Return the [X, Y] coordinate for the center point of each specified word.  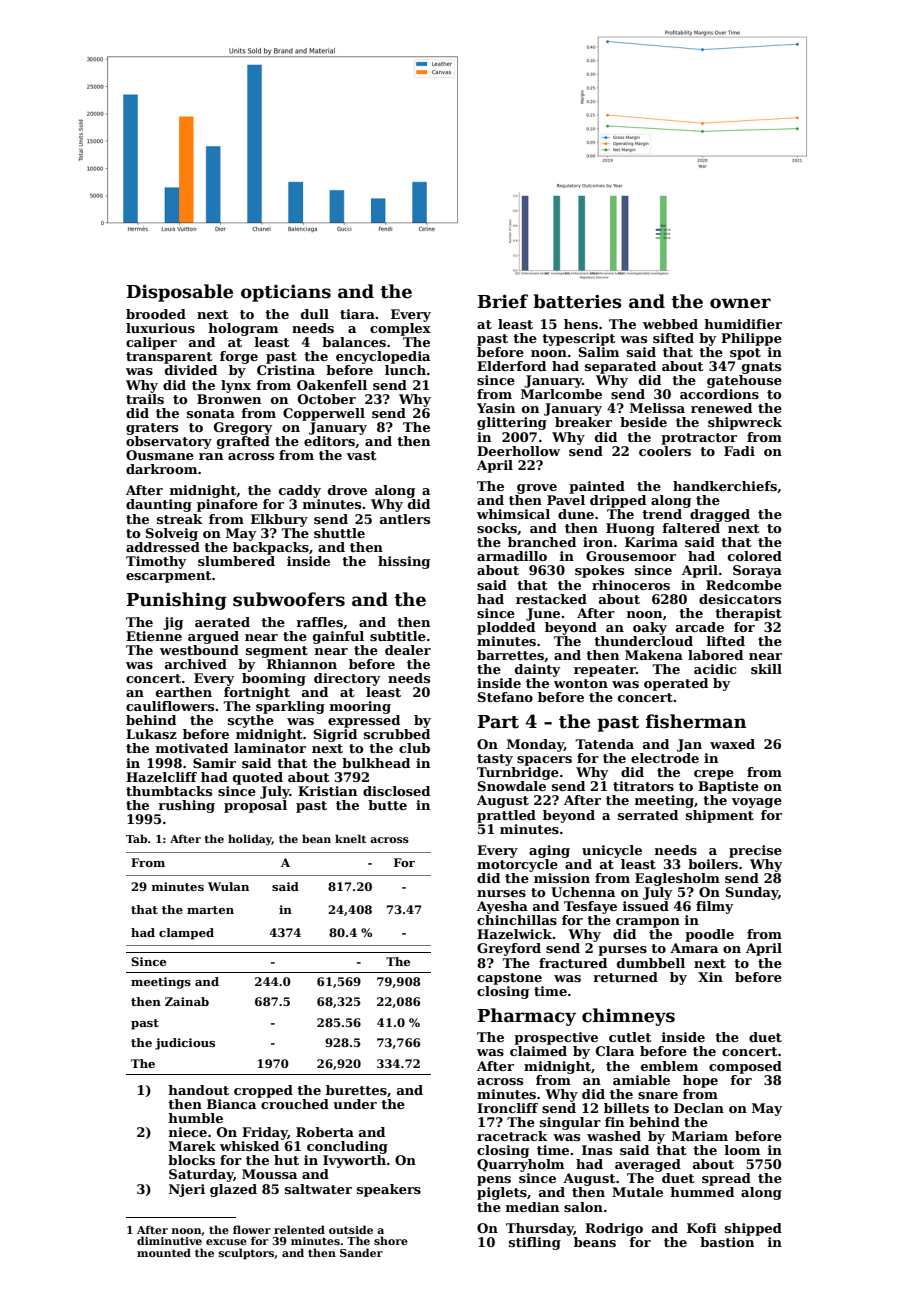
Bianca [231, 1104]
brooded [156, 314]
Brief [502, 301]
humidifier [743, 324]
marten [210, 910]
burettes [356, 1090]
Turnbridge [518, 773]
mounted [164, 1252]
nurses [501, 893]
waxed [732, 744]
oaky [650, 628]
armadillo [512, 556]
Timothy [156, 562]
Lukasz [151, 734]
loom [742, 1150]
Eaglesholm [677, 879]
